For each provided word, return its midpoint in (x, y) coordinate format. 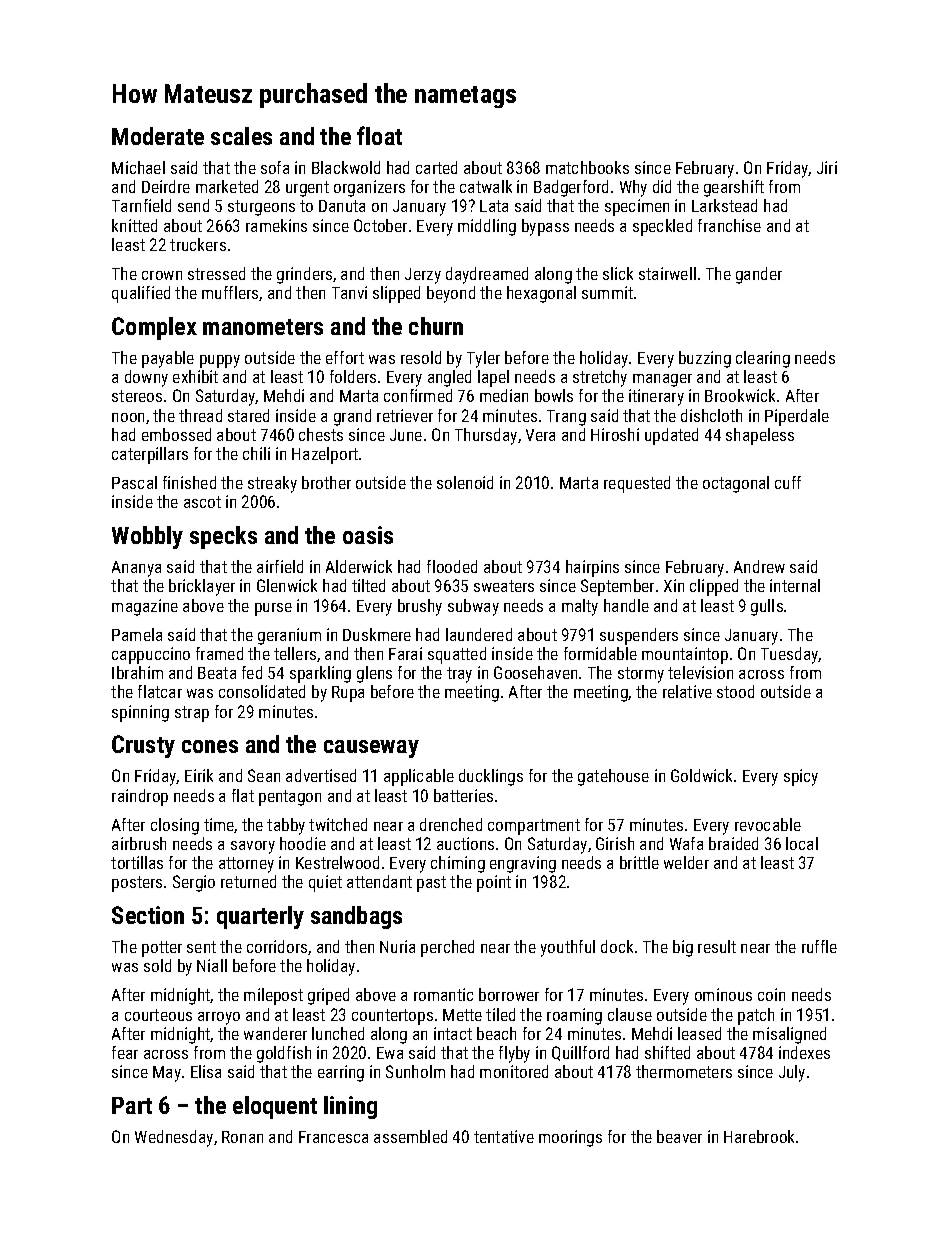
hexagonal (541, 294)
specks (223, 537)
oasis (368, 535)
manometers (263, 327)
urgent (307, 189)
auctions (465, 843)
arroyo (219, 1018)
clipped (714, 587)
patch (756, 1016)
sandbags (356, 917)
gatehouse (613, 777)
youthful (568, 948)
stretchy (600, 378)
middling (487, 227)
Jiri (827, 167)
